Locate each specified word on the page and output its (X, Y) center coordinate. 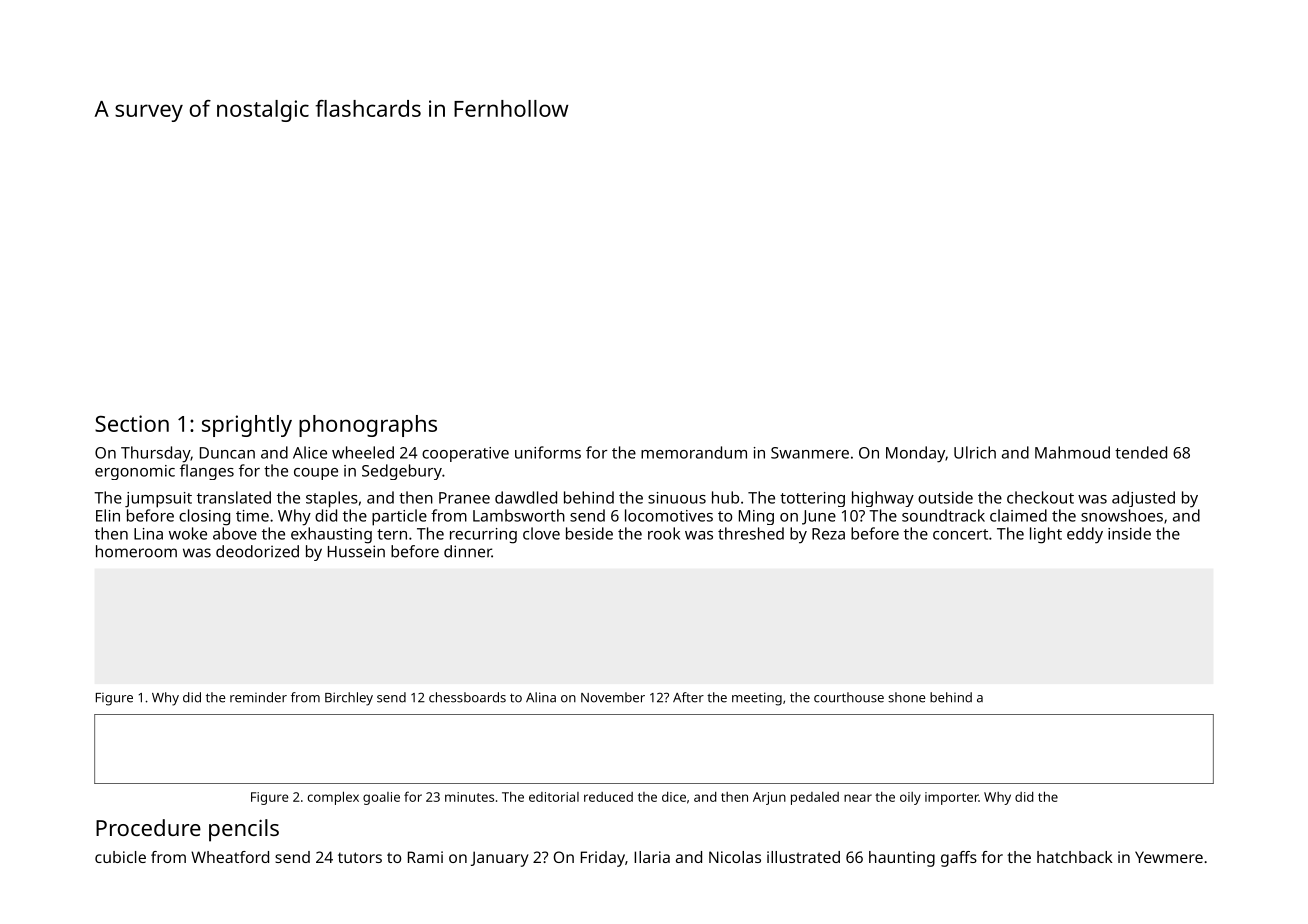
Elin (108, 515)
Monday (915, 454)
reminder (258, 697)
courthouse (849, 697)
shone (907, 697)
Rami (425, 857)
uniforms (548, 452)
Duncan (227, 453)
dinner (468, 551)
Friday (603, 859)
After (688, 697)
